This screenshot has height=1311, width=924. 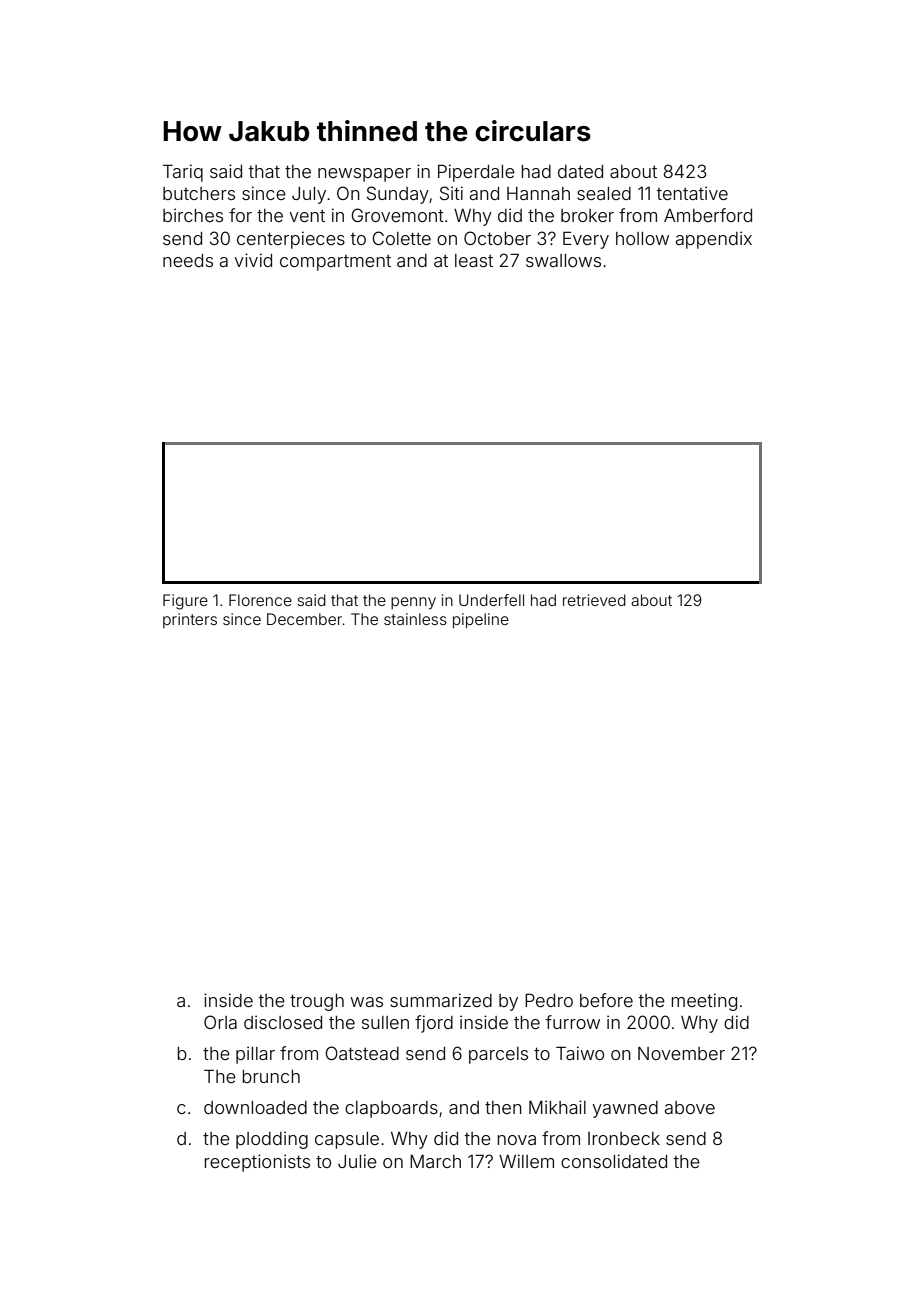 What do you see at coordinates (692, 193) in the screenshot?
I see `tentative` at bounding box center [692, 193].
